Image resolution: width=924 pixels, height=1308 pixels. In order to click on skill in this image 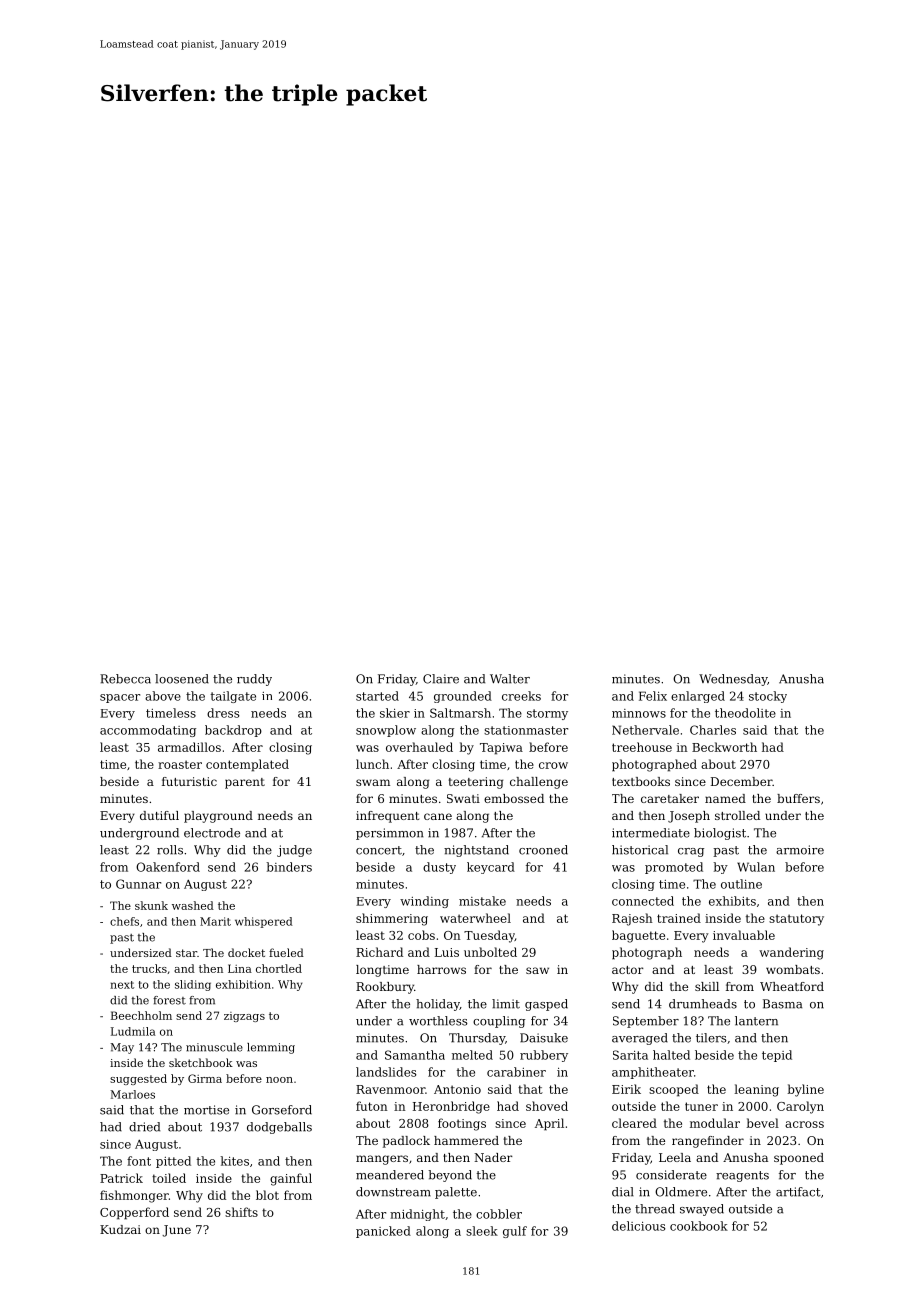, I will do `click(707, 986)`.
